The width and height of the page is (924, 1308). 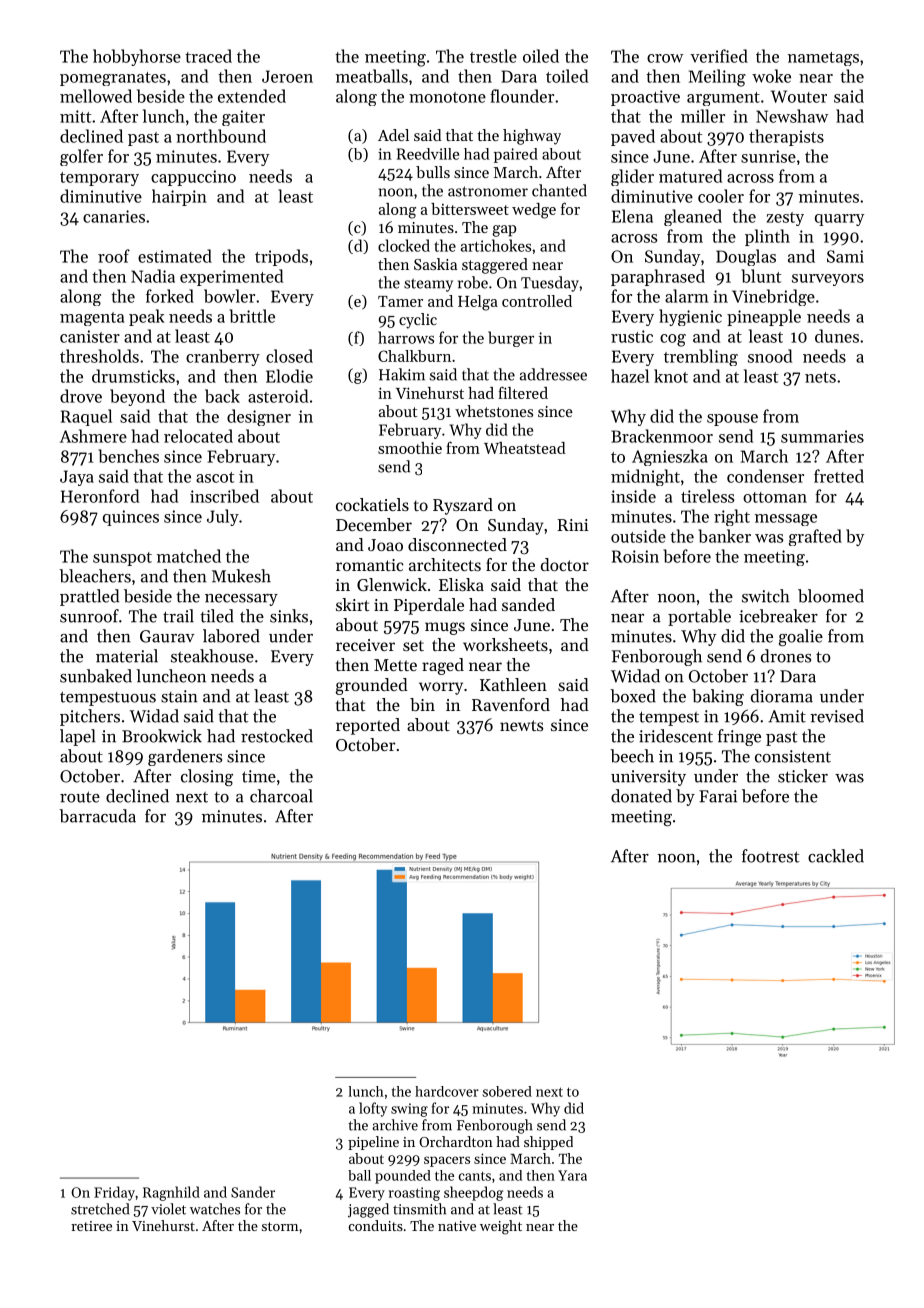 I want to click on filtered, so click(x=523, y=392).
